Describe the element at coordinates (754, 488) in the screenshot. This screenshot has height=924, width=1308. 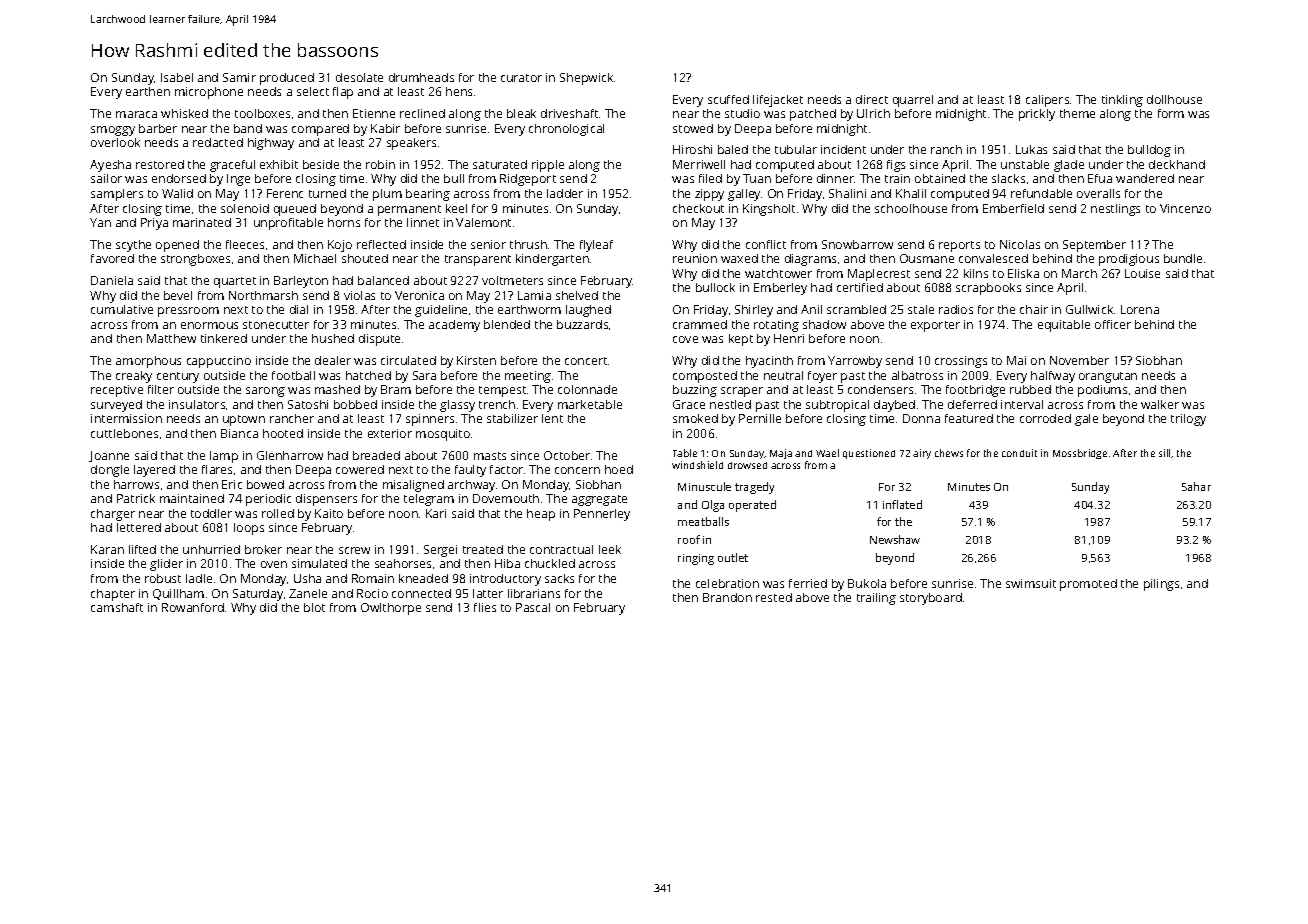
I see `tragedy` at that location.
